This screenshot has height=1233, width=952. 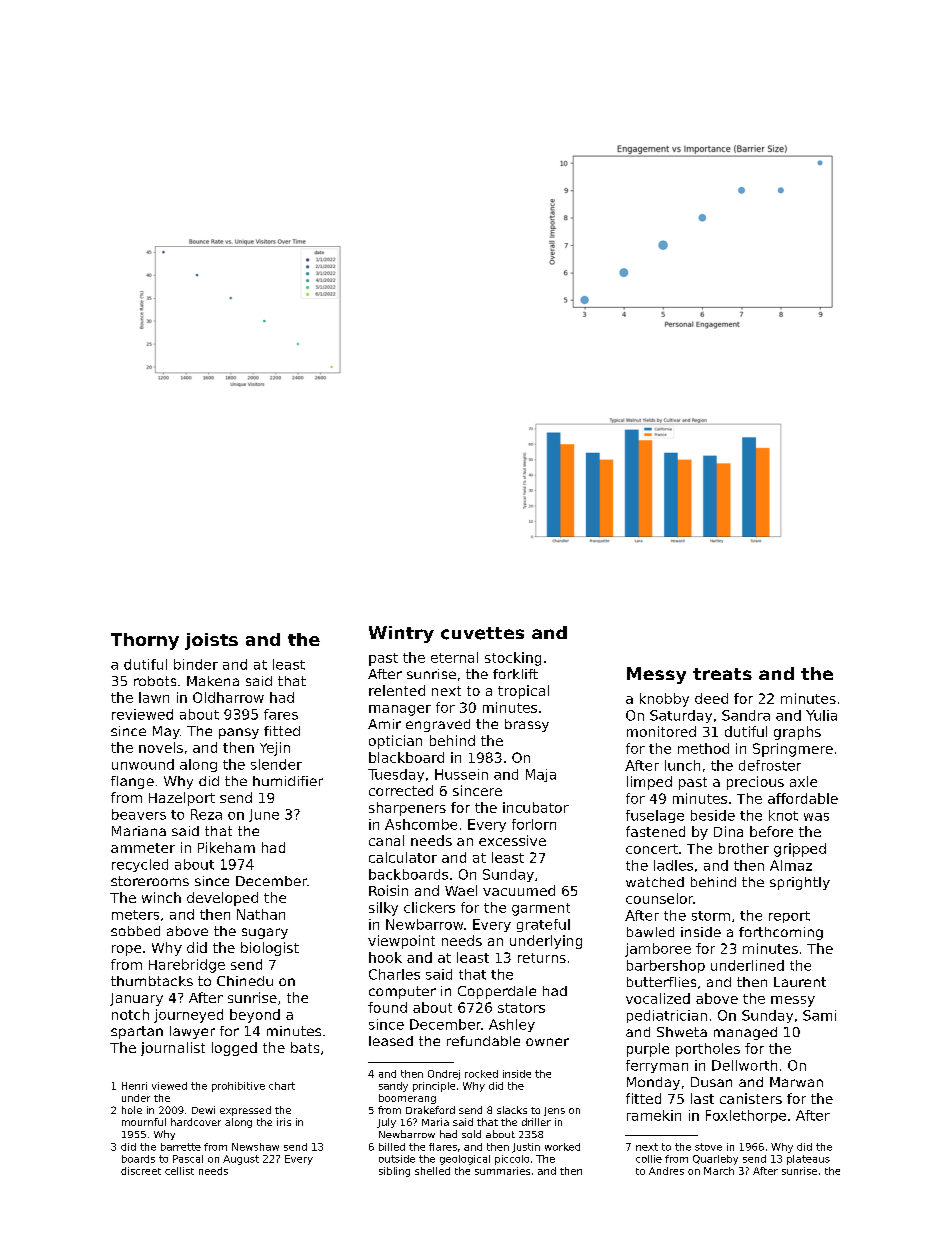 What do you see at coordinates (179, 1171) in the screenshot?
I see `cellist` at bounding box center [179, 1171].
